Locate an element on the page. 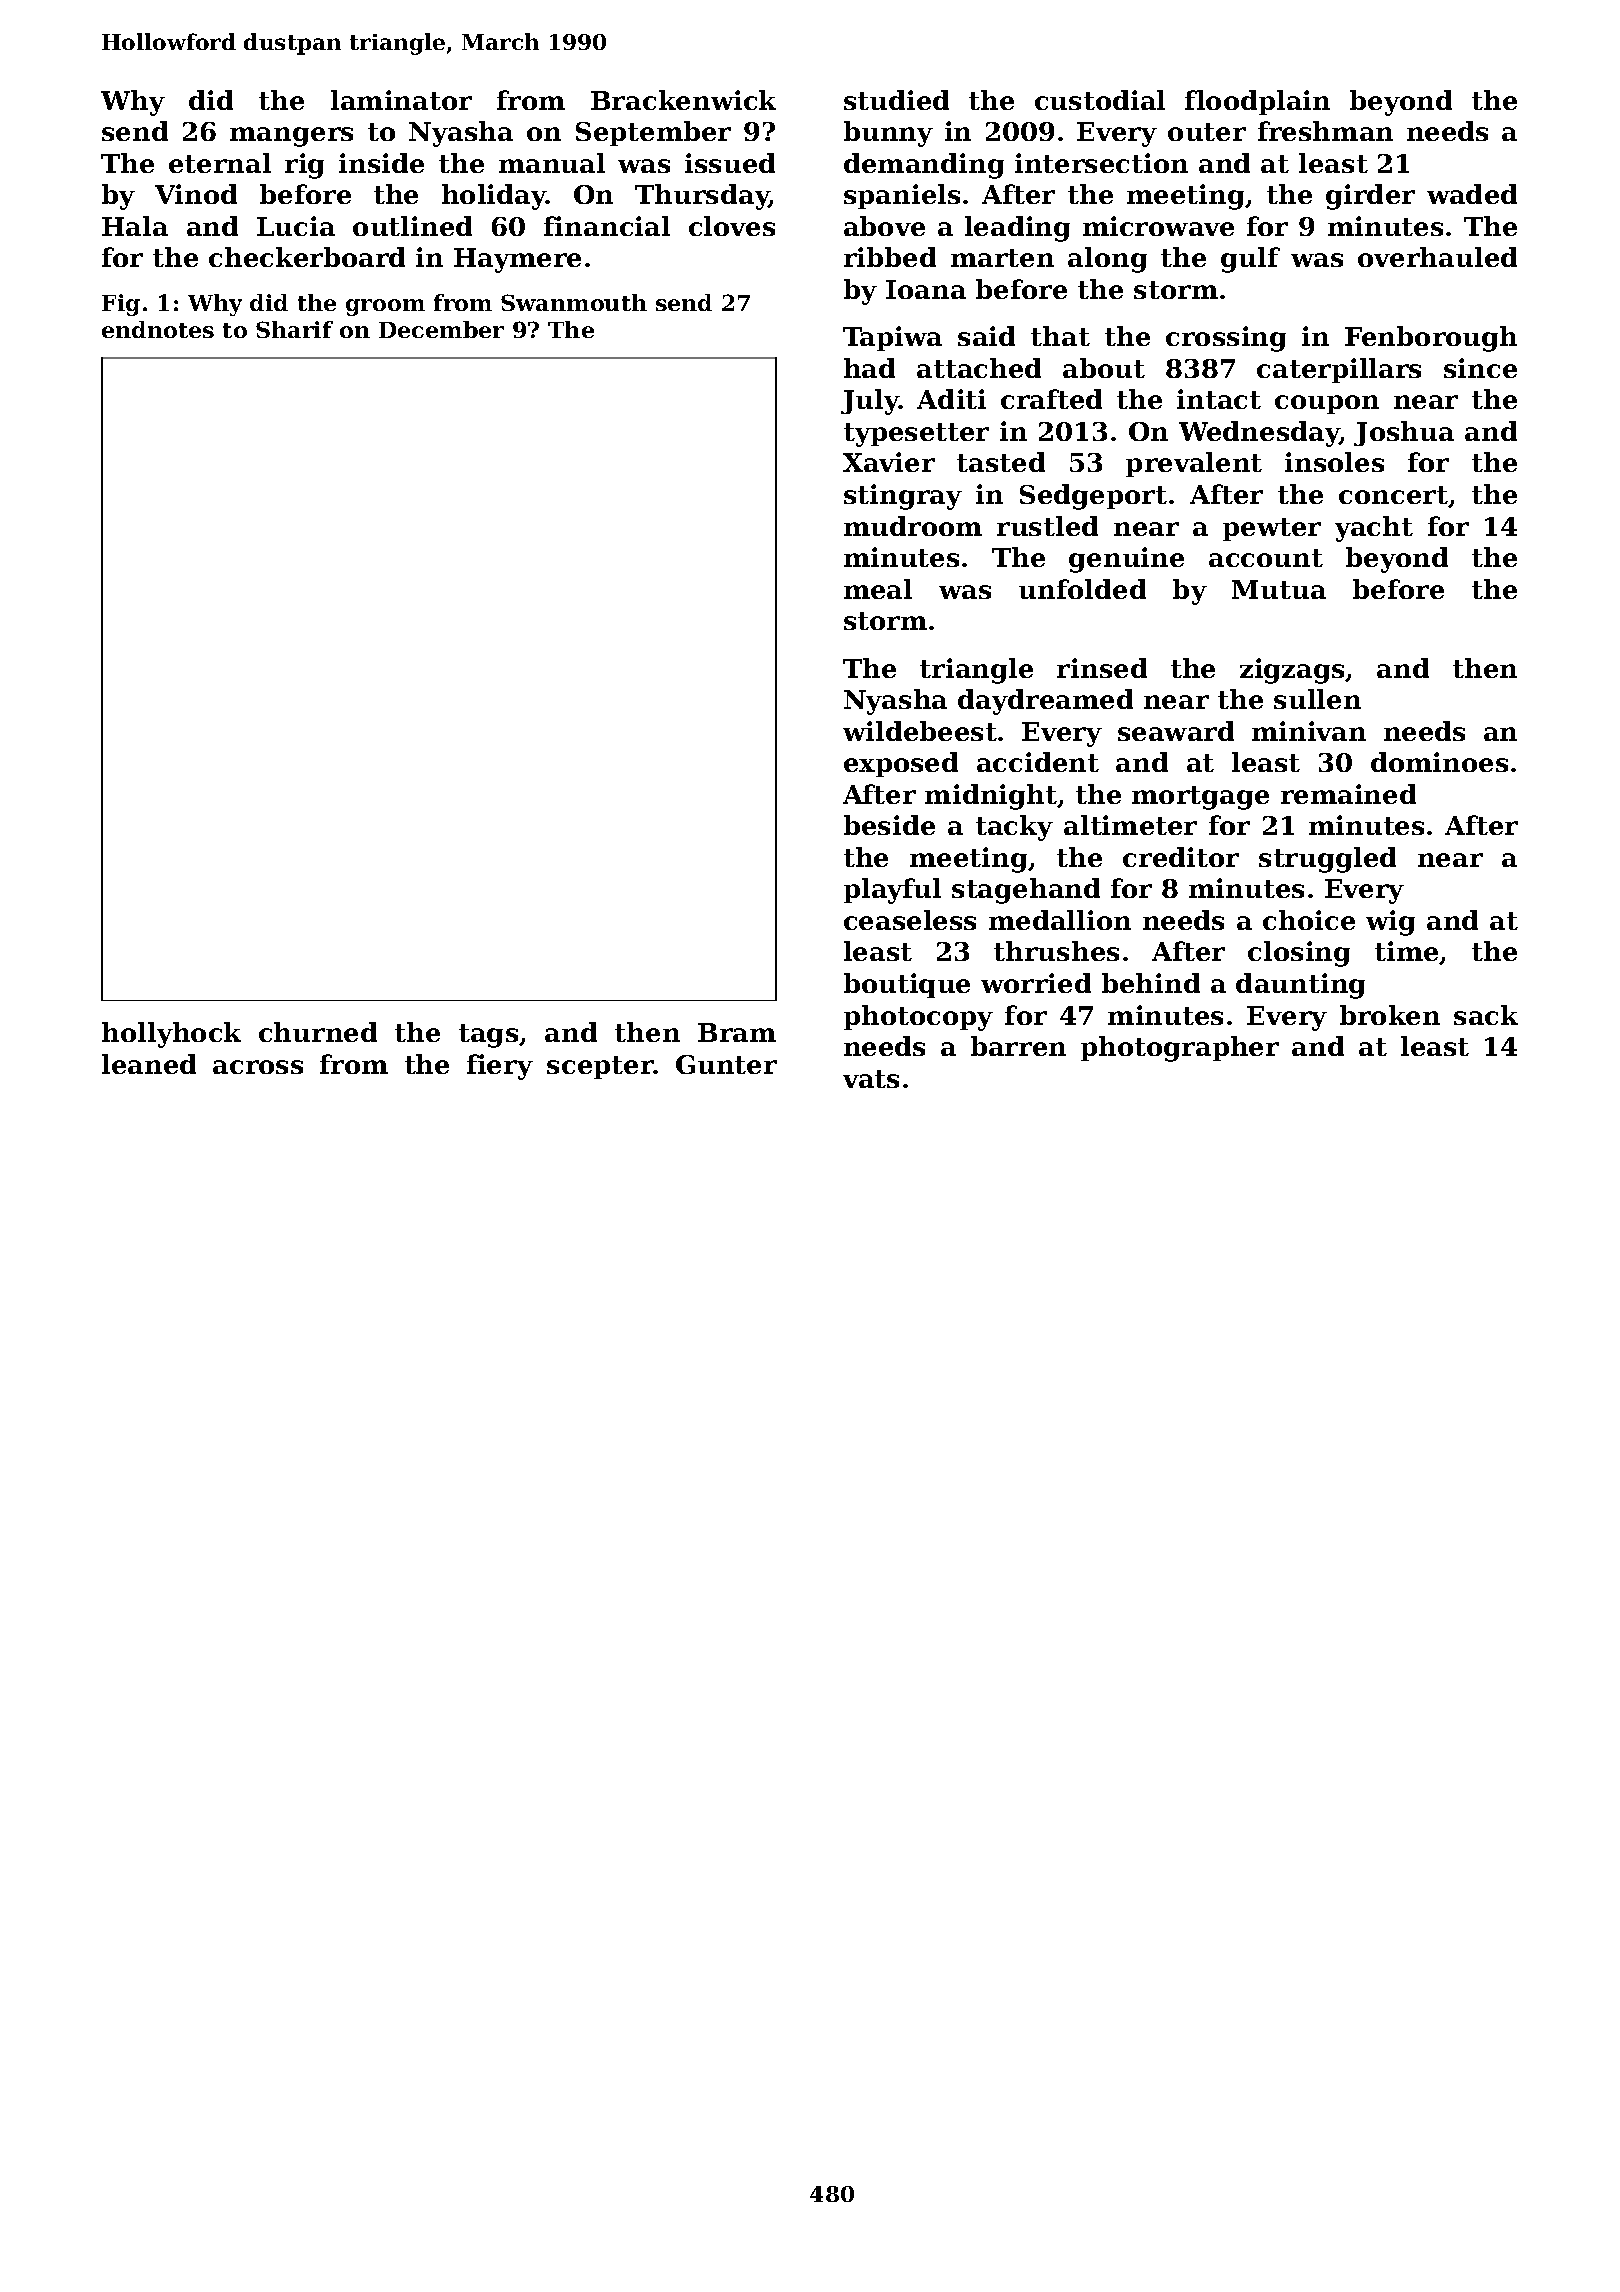 This page has height=2292, width=1620. zigzags is located at coordinates (1293, 671).
